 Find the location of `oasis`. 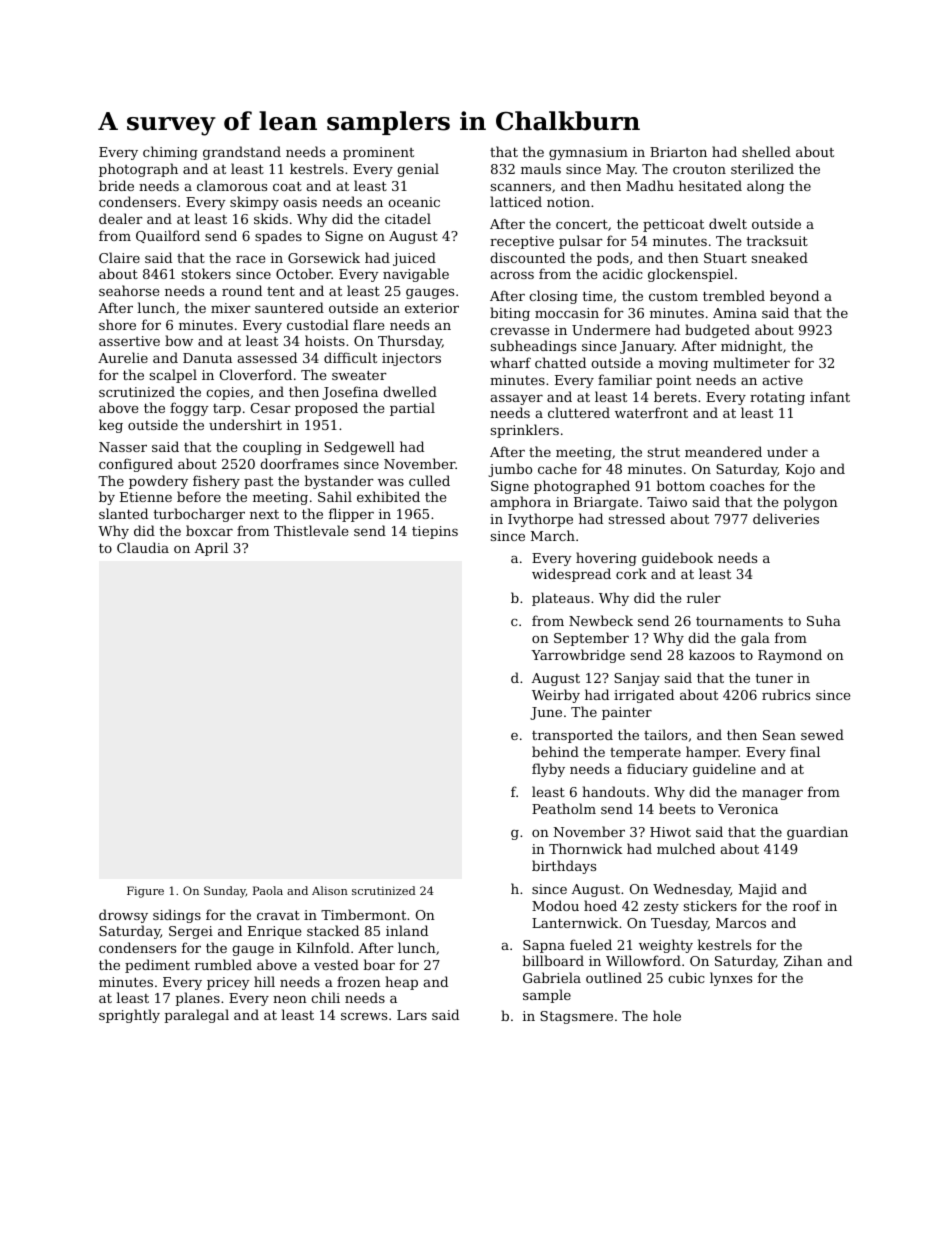

oasis is located at coordinates (300, 202).
